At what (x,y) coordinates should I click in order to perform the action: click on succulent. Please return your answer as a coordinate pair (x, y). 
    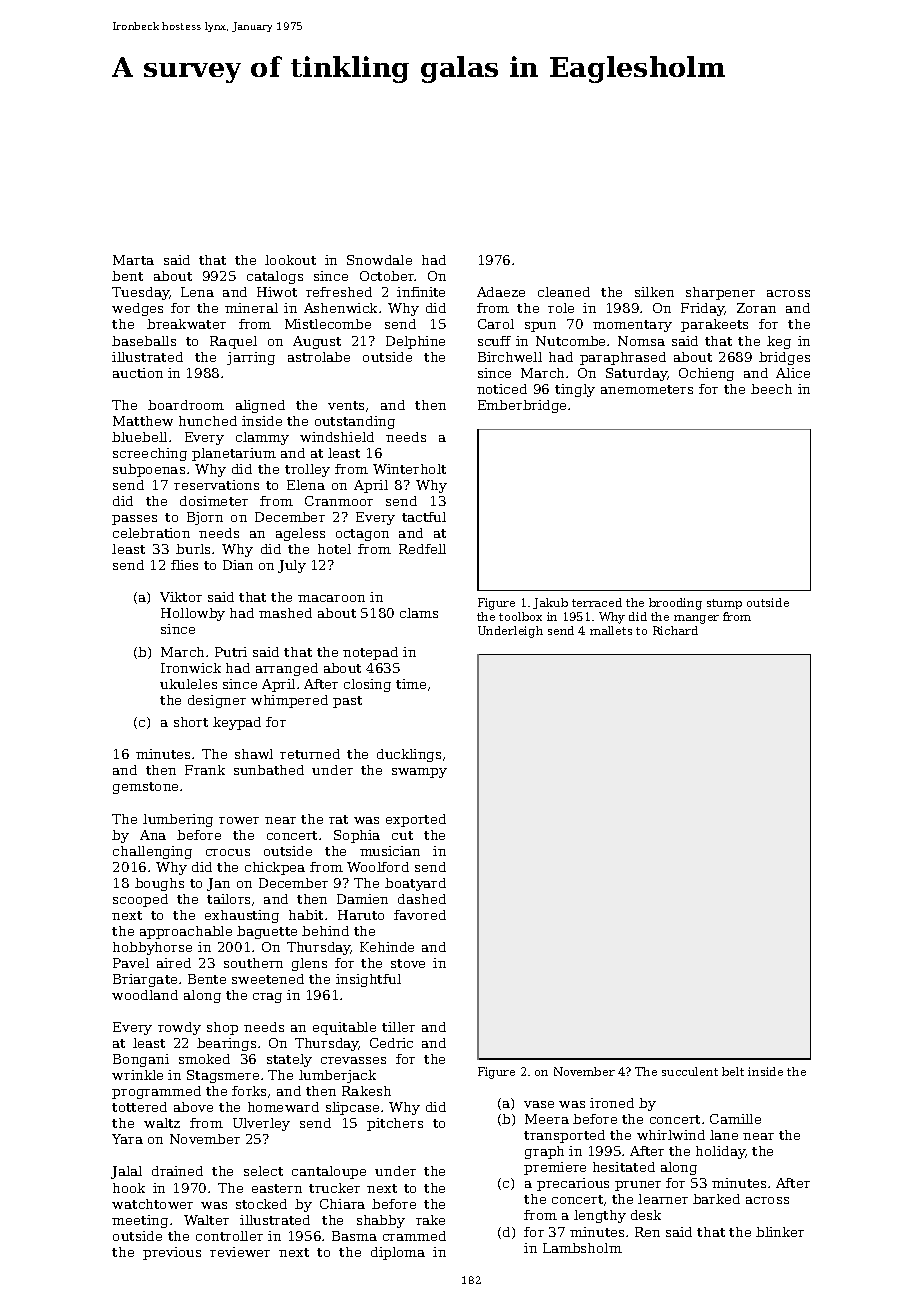
    Looking at the image, I should click on (690, 1071).
